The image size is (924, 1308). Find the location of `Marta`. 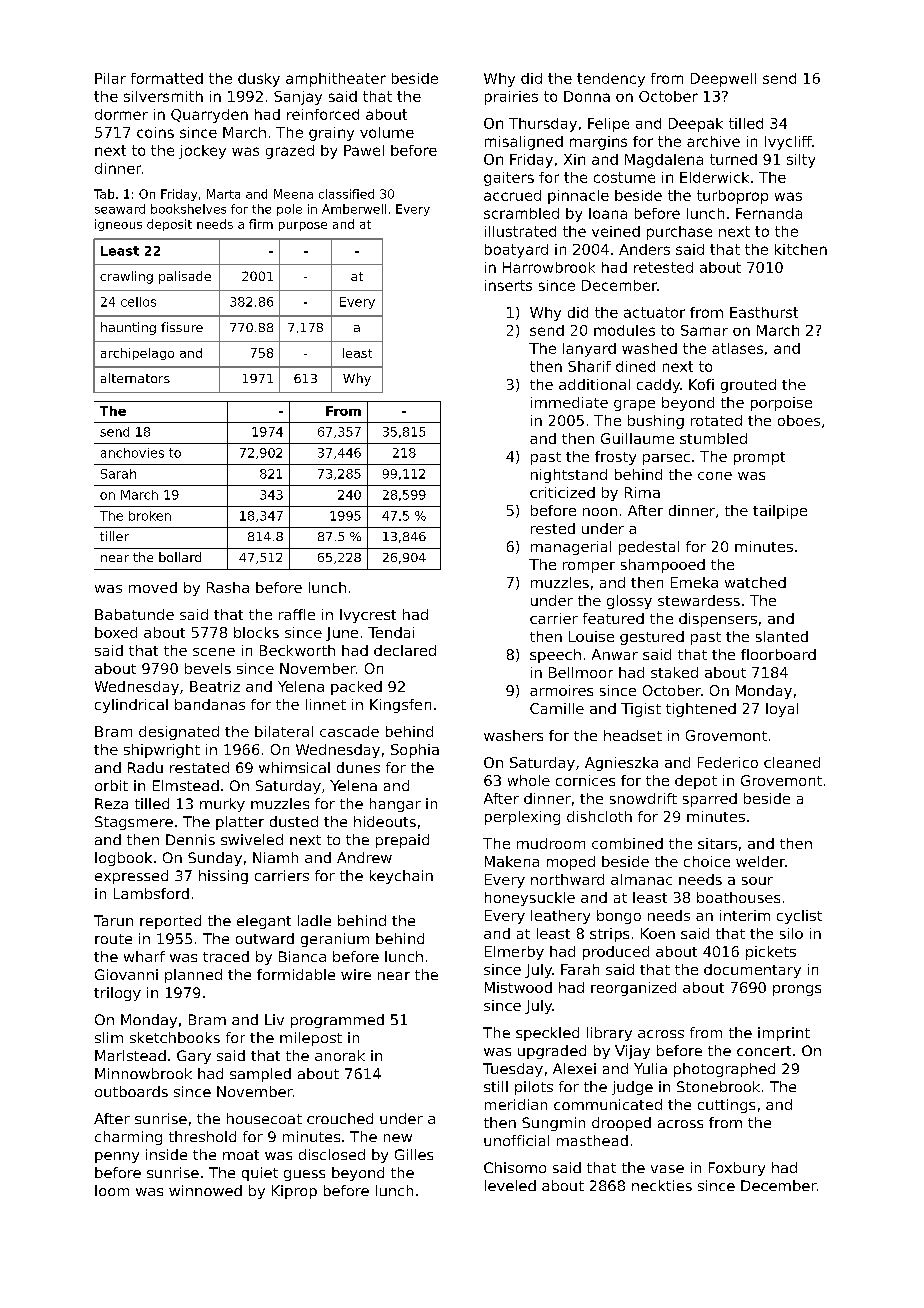

Marta is located at coordinates (223, 194).
